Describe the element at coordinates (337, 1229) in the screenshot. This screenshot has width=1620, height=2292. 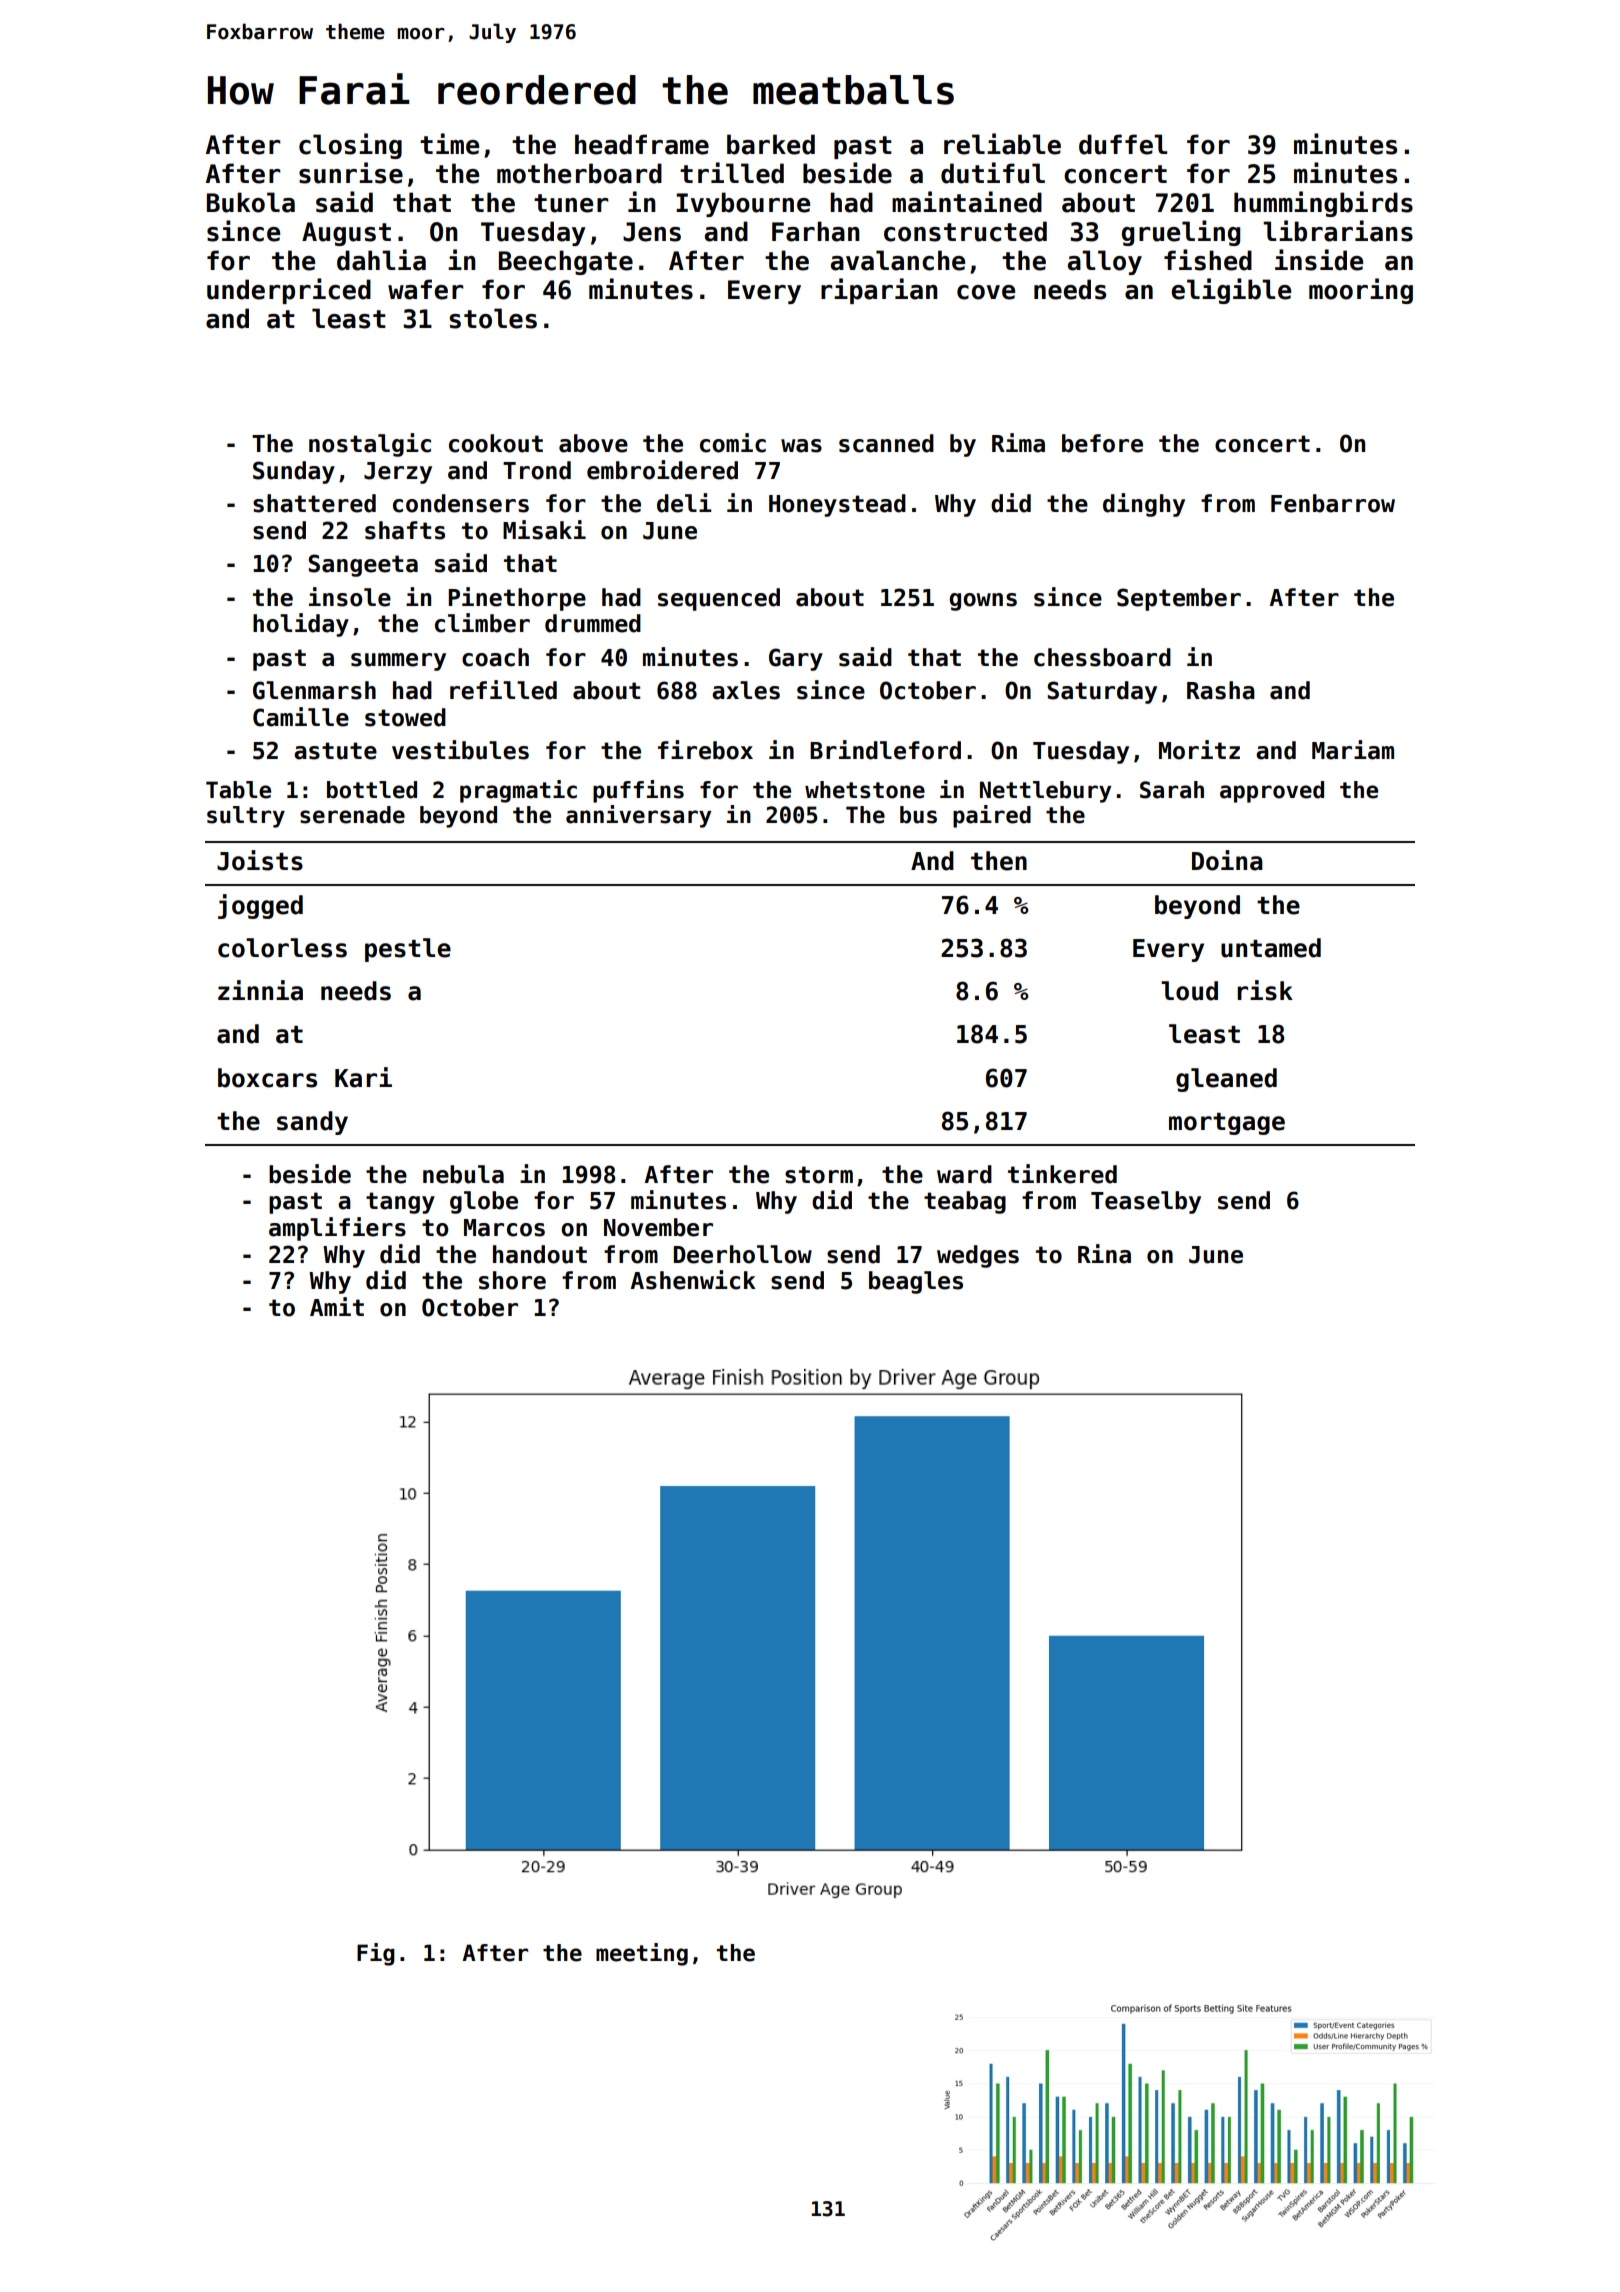
I see `amplifiers` at that location.
